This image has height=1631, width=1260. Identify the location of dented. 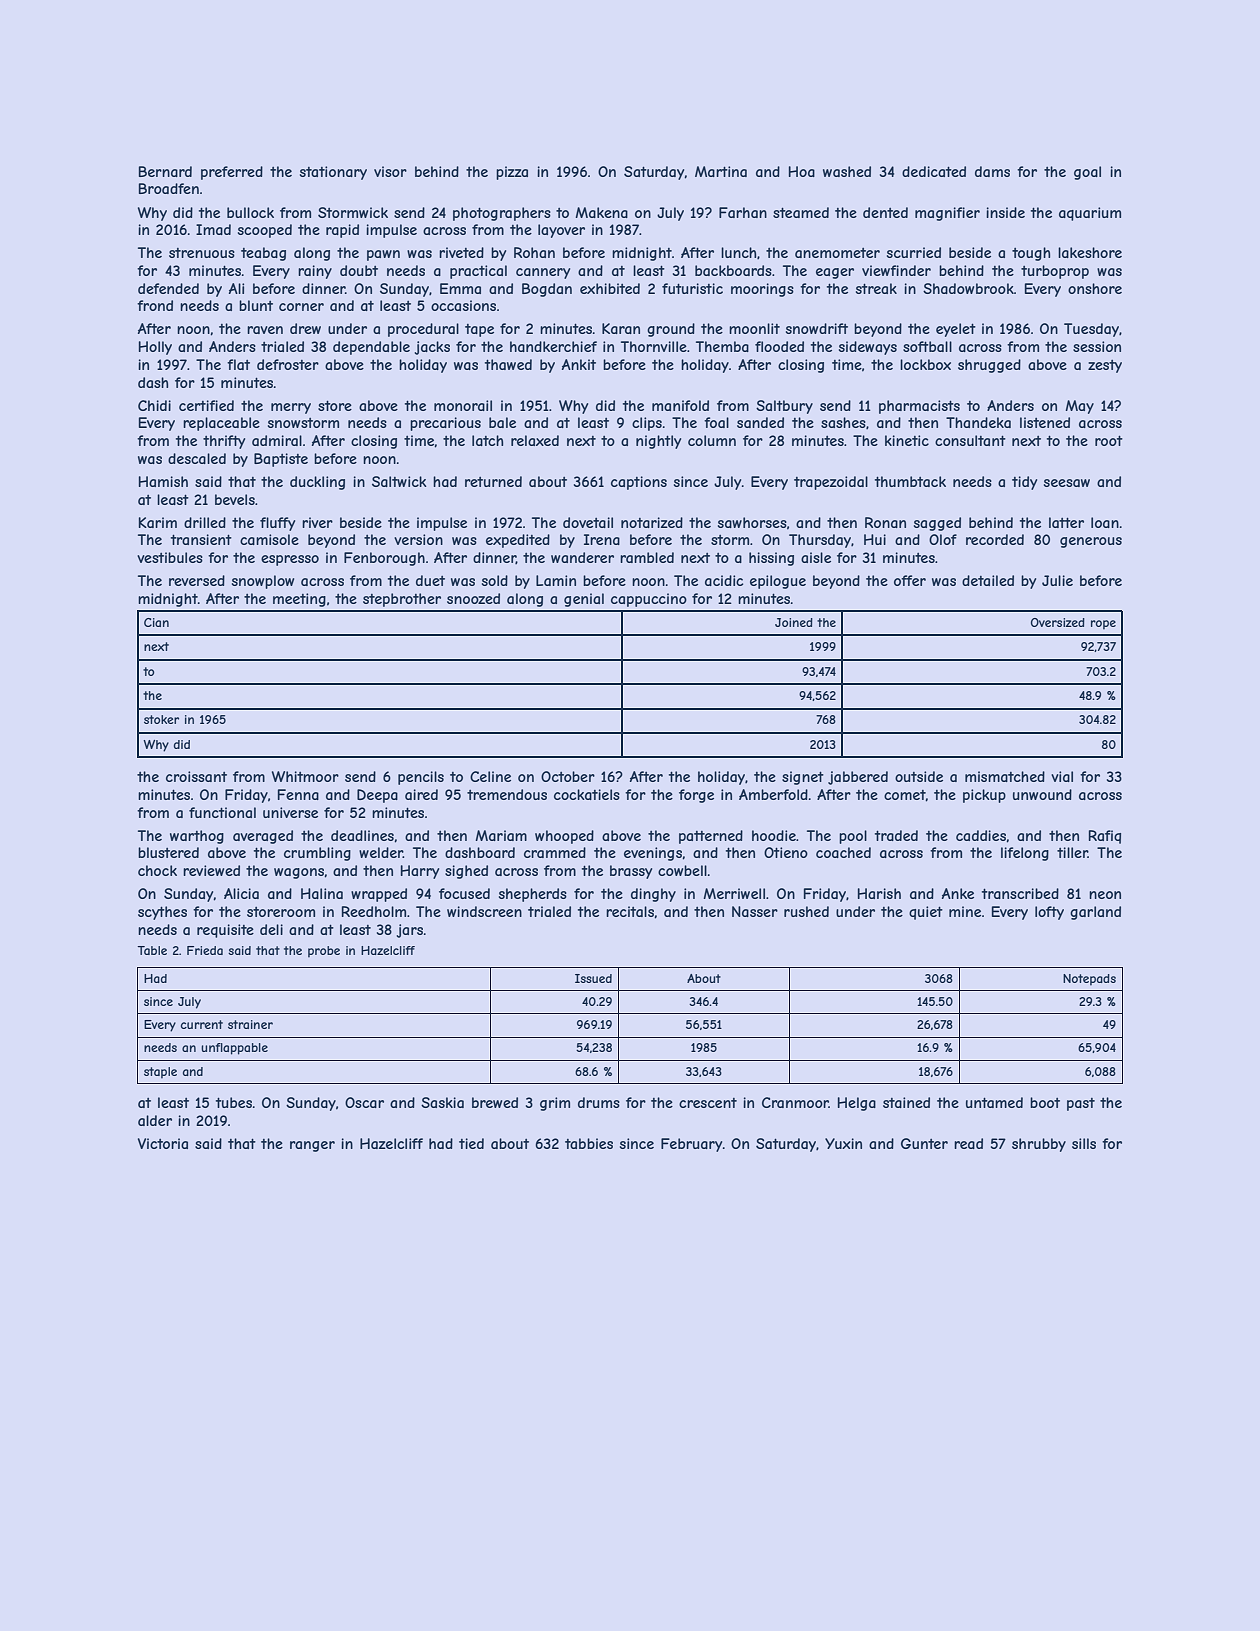
(885, 212).
